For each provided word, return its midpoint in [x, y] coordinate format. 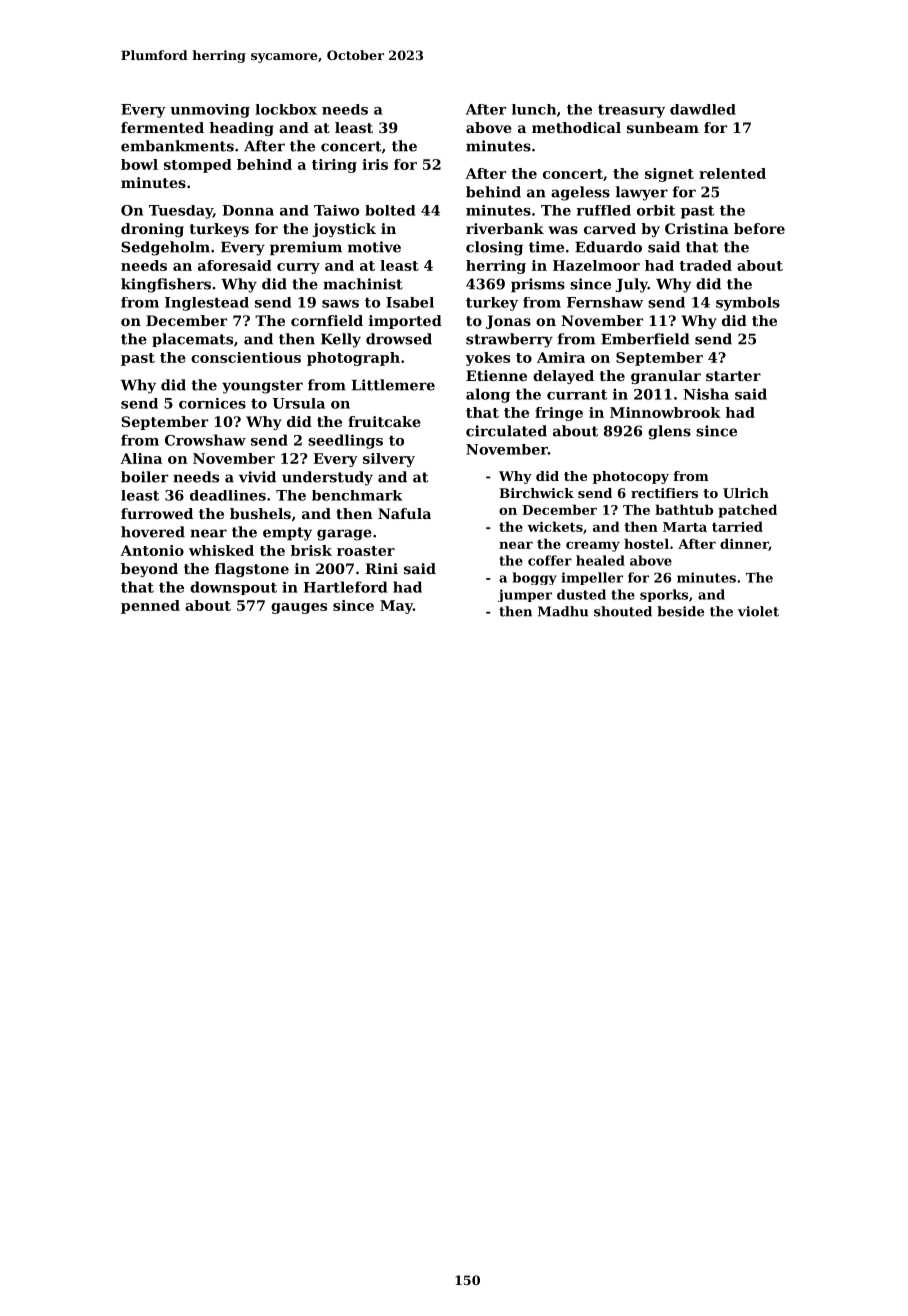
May [396, 607]
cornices [212, 403]
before [759, 228]
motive [374, 247]
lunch [534, 109]
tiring [334, 166]
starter [733, 376]
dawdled [703, 109]
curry [298, 268]
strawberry [509, 340]
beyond [149, 570]
